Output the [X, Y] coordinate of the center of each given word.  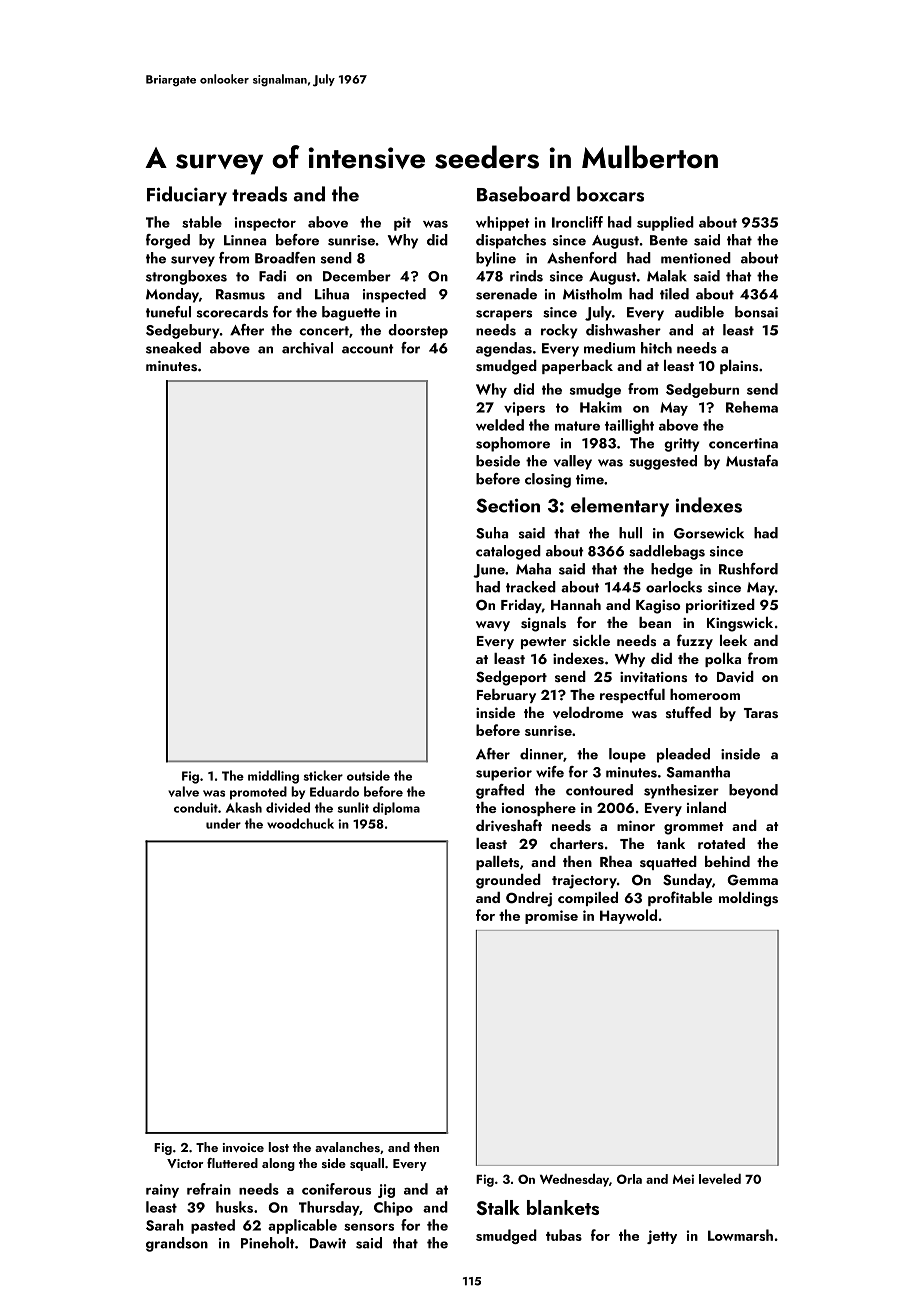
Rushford [748, 569]
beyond [753, 791]
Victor [185, 1163]
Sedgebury [182, 331]
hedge [672, 570]
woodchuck [300, 823]
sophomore [513, 444]
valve [183, 791]
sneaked [173, 348]
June [489, 571]
